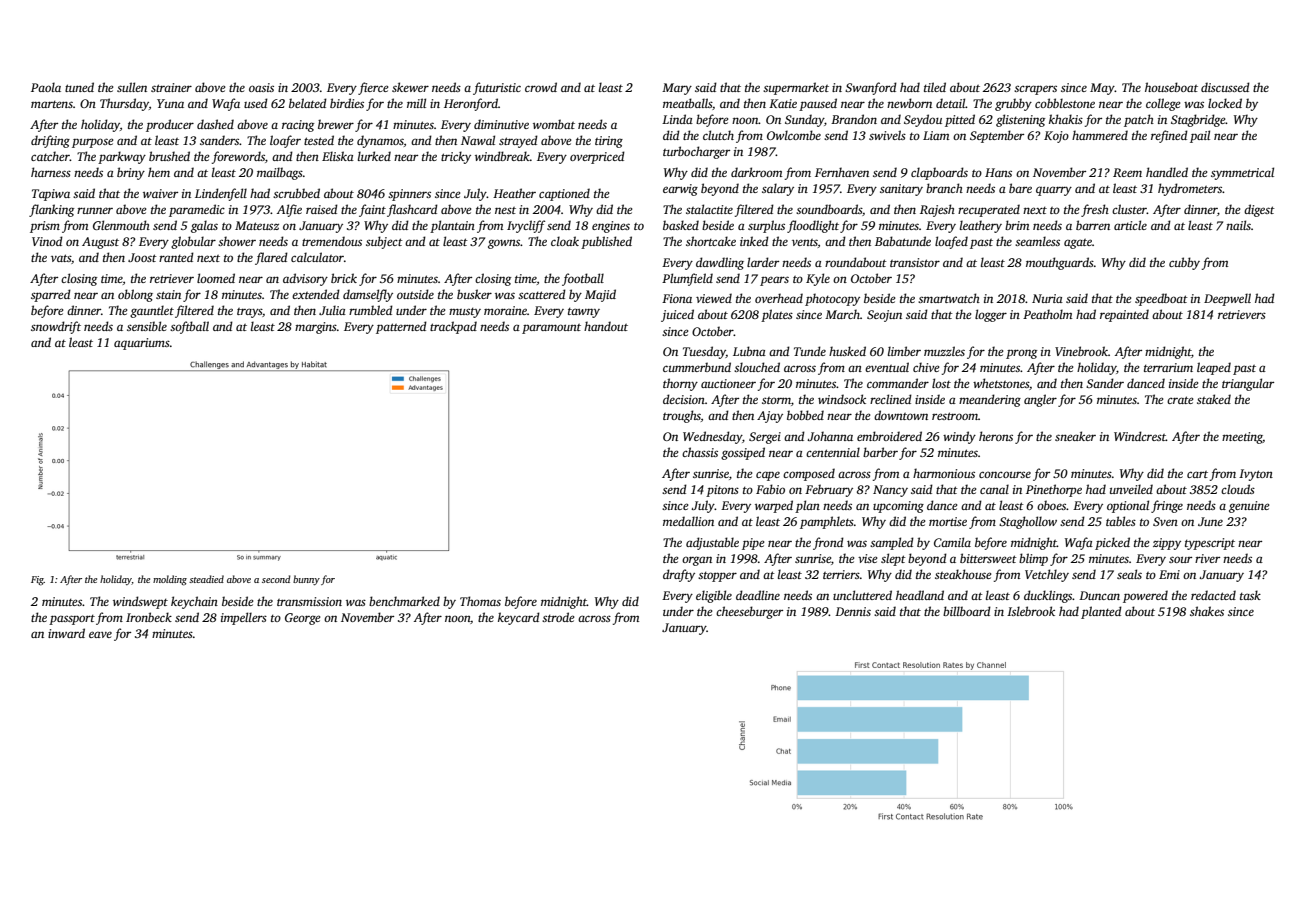  What do you see at coordinates (238, 157) in the screenshot?
I see `forewords` at bounding box center [238, 157].
